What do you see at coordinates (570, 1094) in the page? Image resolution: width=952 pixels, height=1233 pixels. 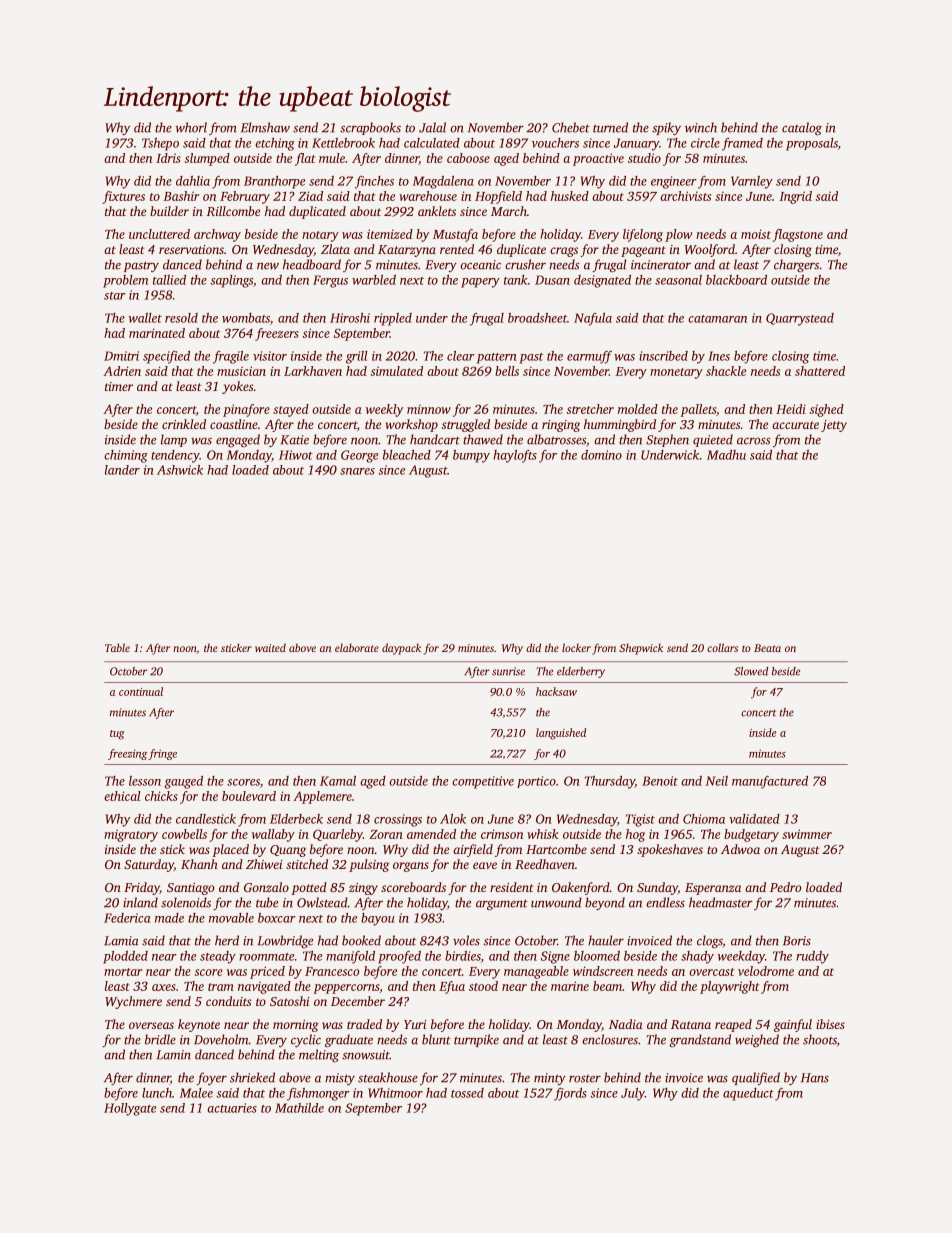 I see `fjords` at bounding box center [570, 1094].
